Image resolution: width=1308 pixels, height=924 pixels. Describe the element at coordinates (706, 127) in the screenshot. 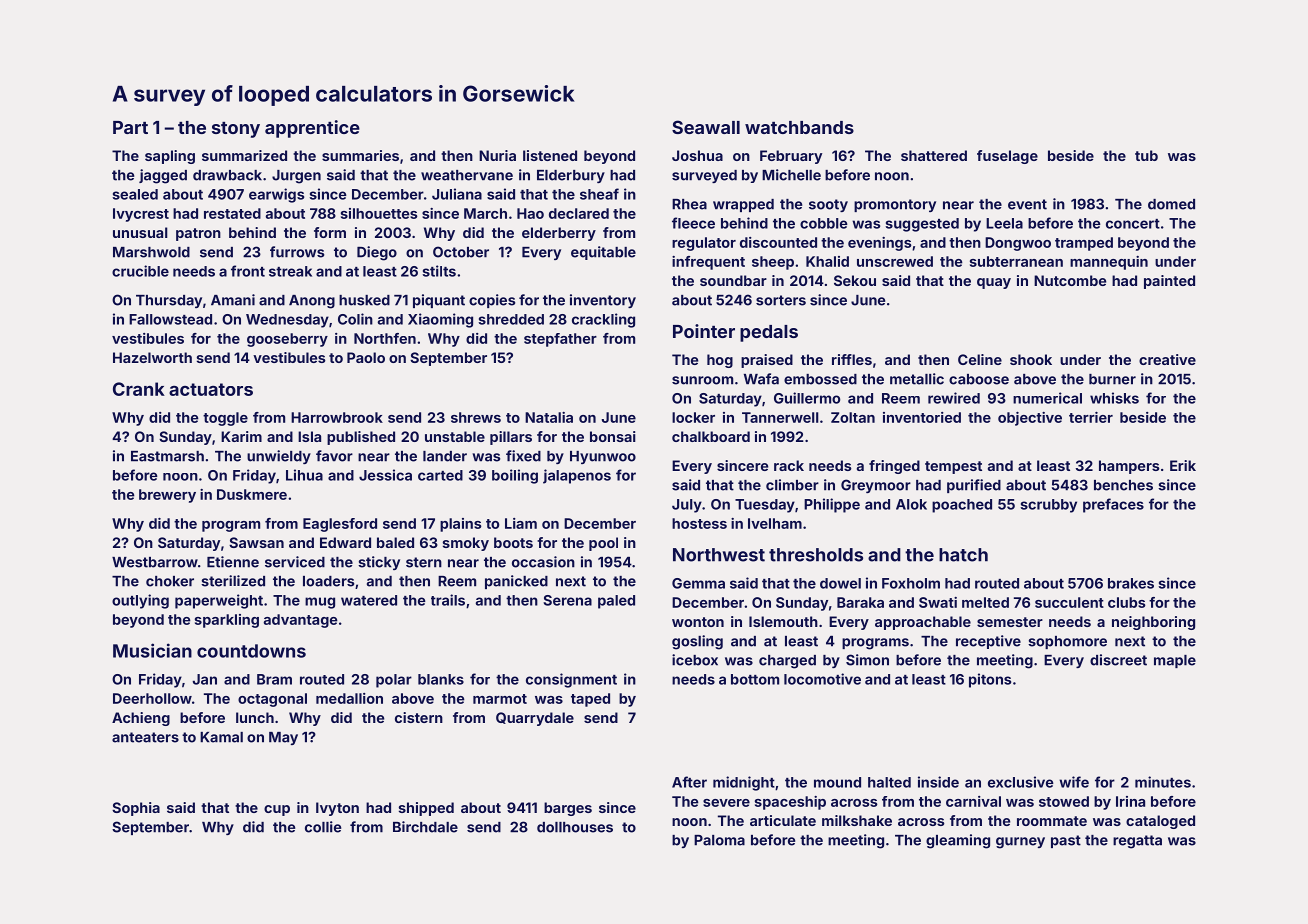

I see `Seawall` at that location.
